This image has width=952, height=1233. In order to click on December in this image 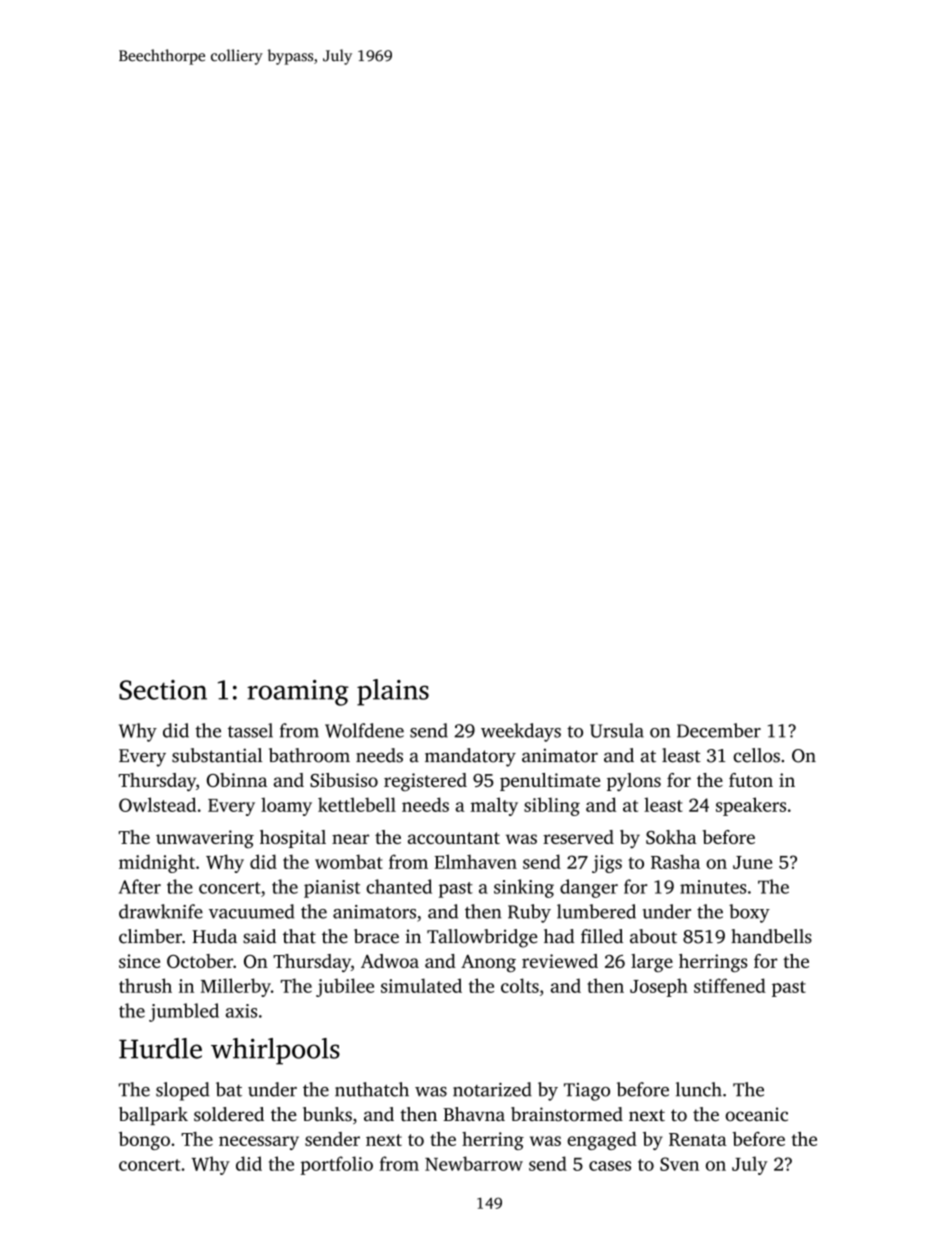, I will do `click(719, 730)`.
